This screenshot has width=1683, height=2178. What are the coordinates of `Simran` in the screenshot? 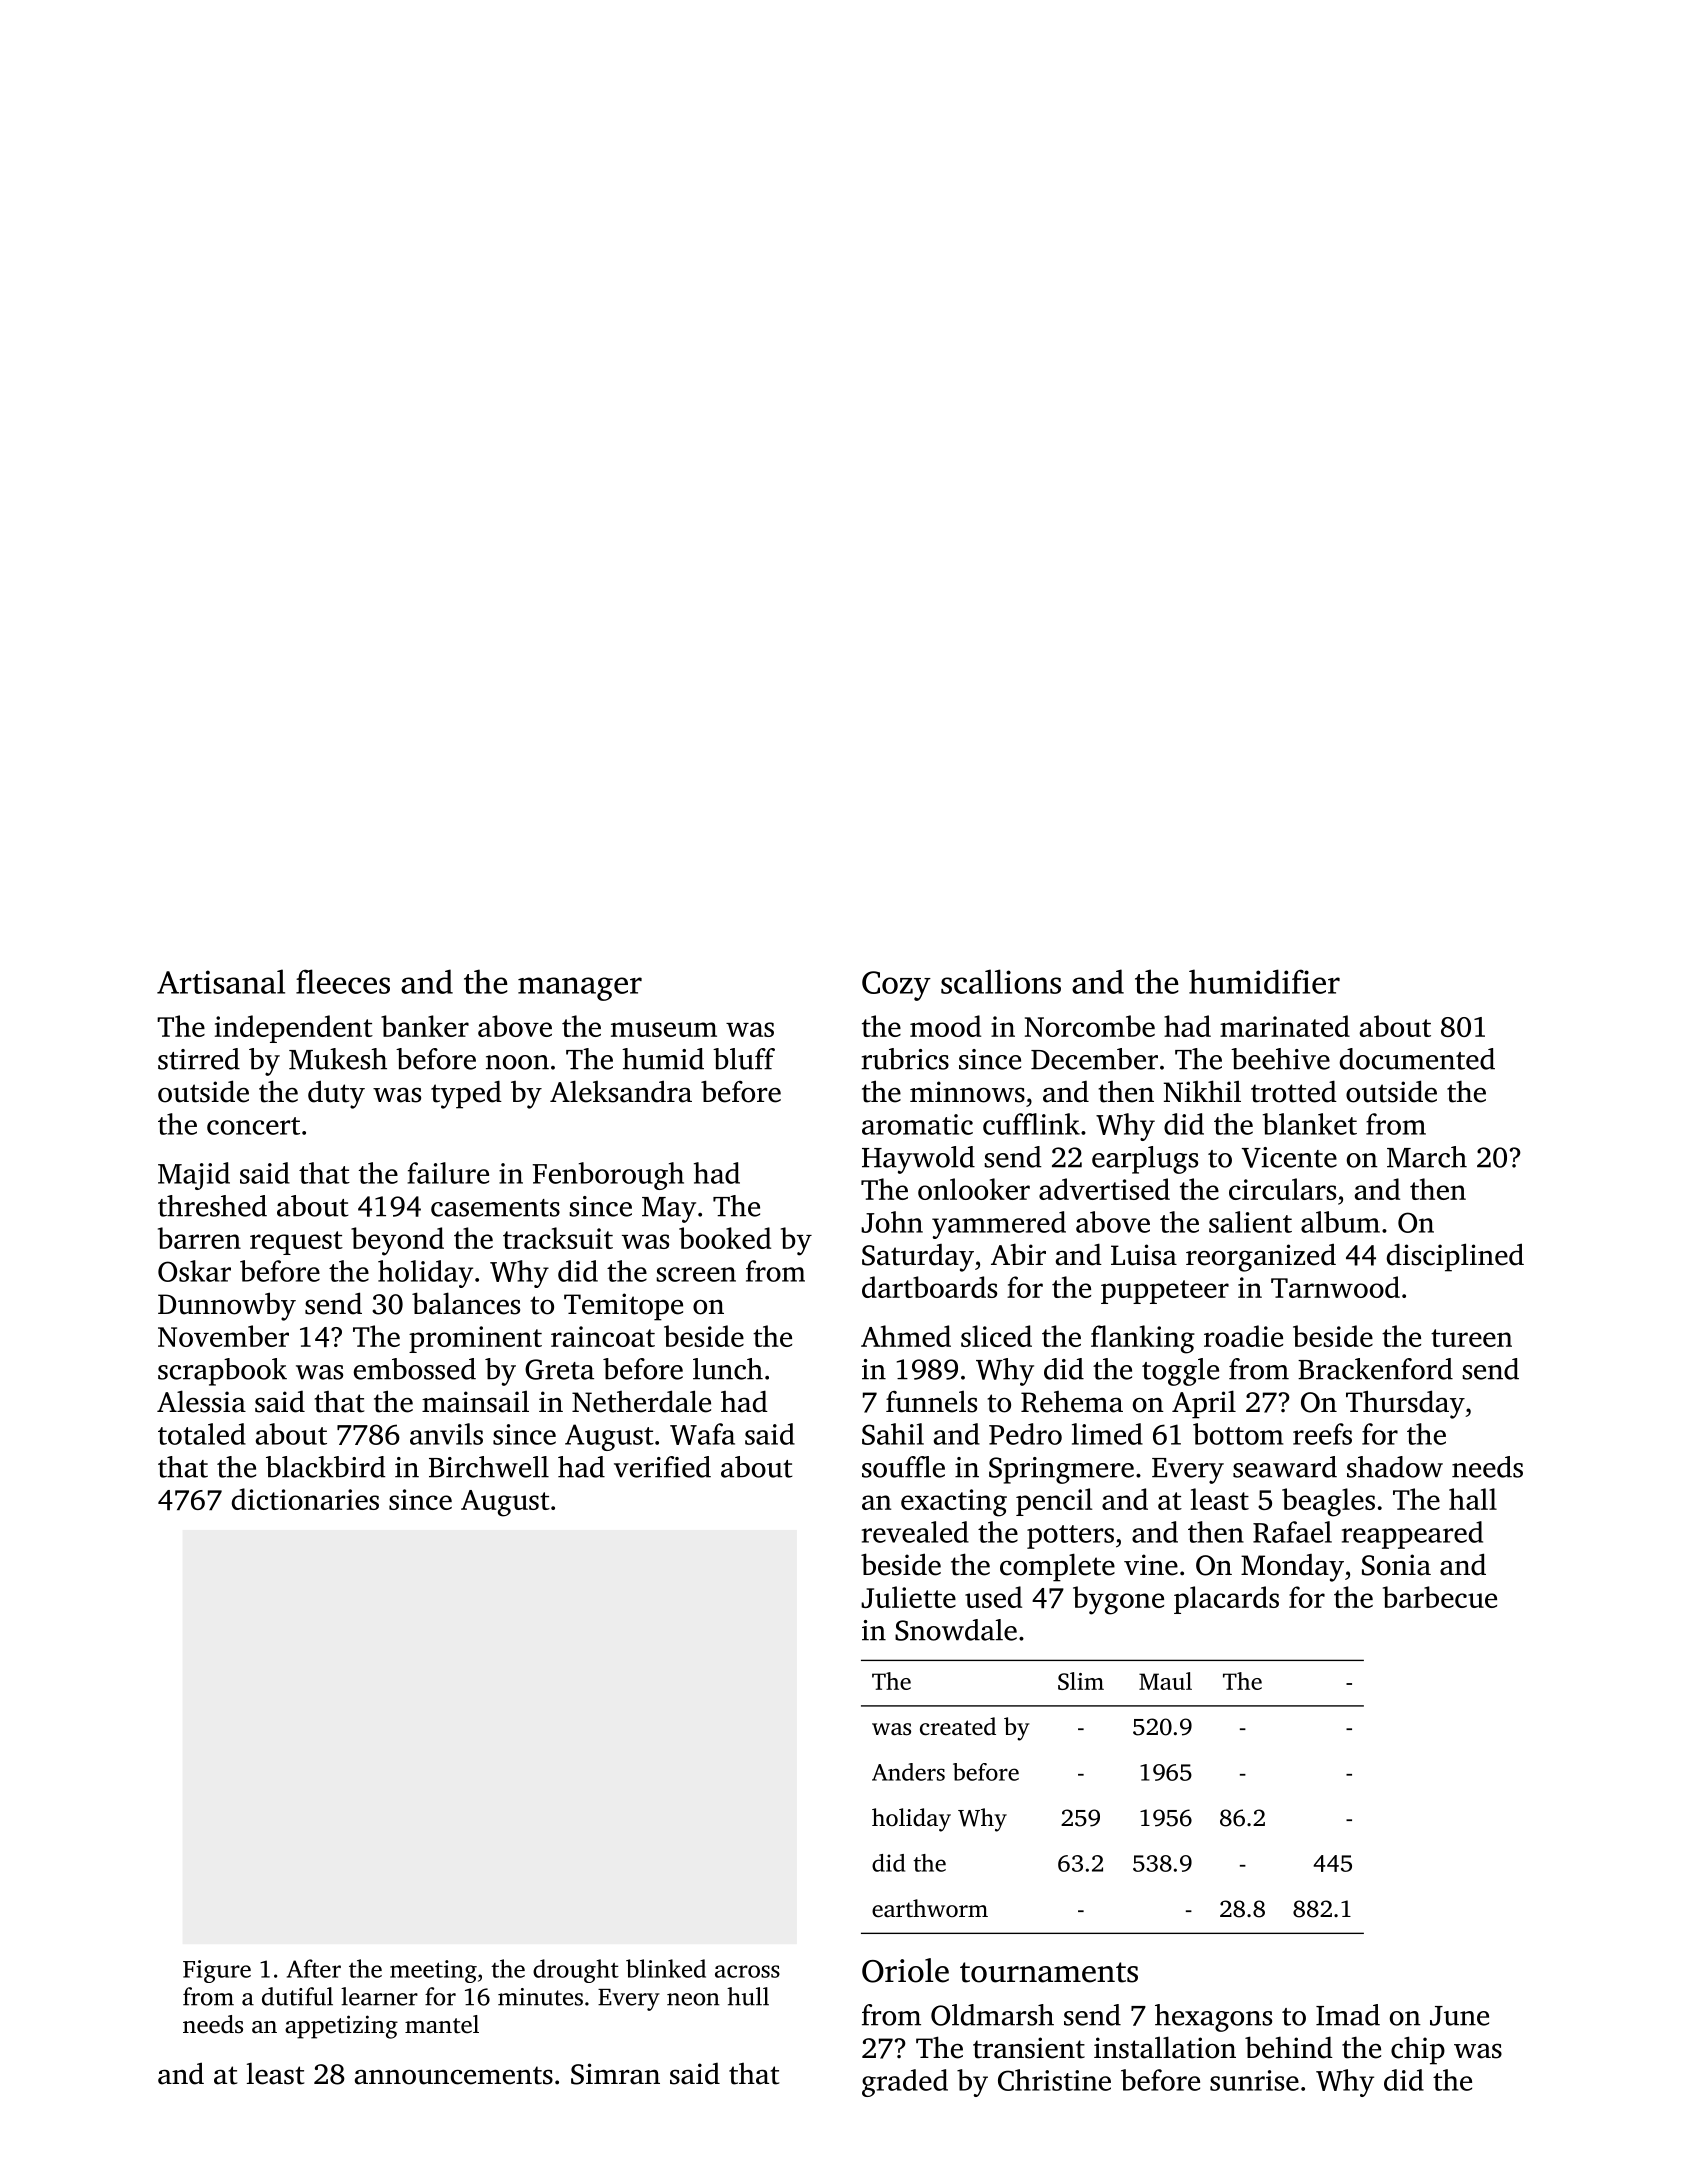 It's located at (615, 2074).
